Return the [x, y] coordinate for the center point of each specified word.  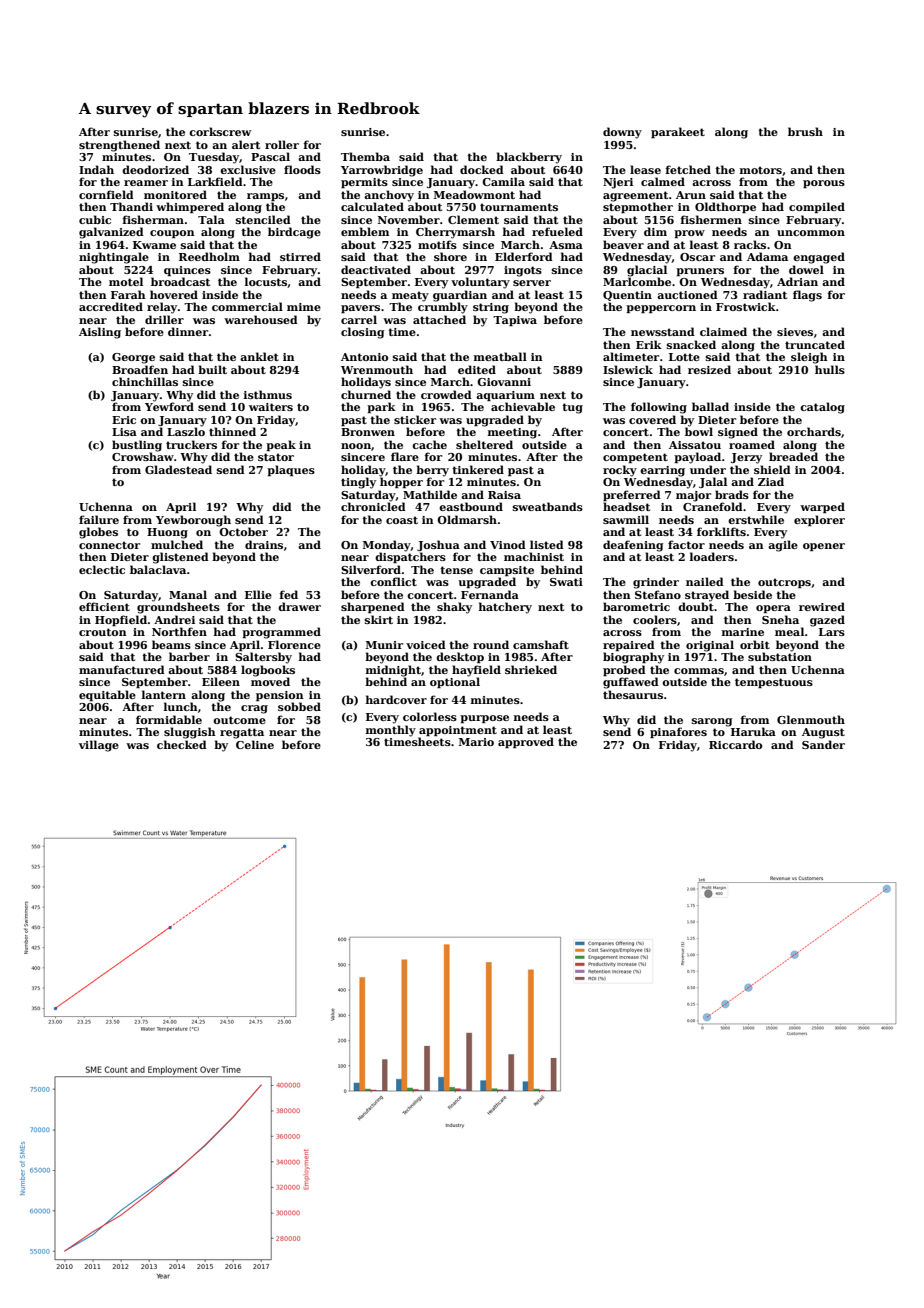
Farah [128, 294]
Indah [96, 169]
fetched [688, 169]
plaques [291, 470]
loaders [712, 556]
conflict [393, 581]
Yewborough [193, 521]
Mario [476, 742]
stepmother [638, 207]
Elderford [524, 256]
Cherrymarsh [455, 233]
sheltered [484, 444]
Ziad [771, 481]
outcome [239, 720]
